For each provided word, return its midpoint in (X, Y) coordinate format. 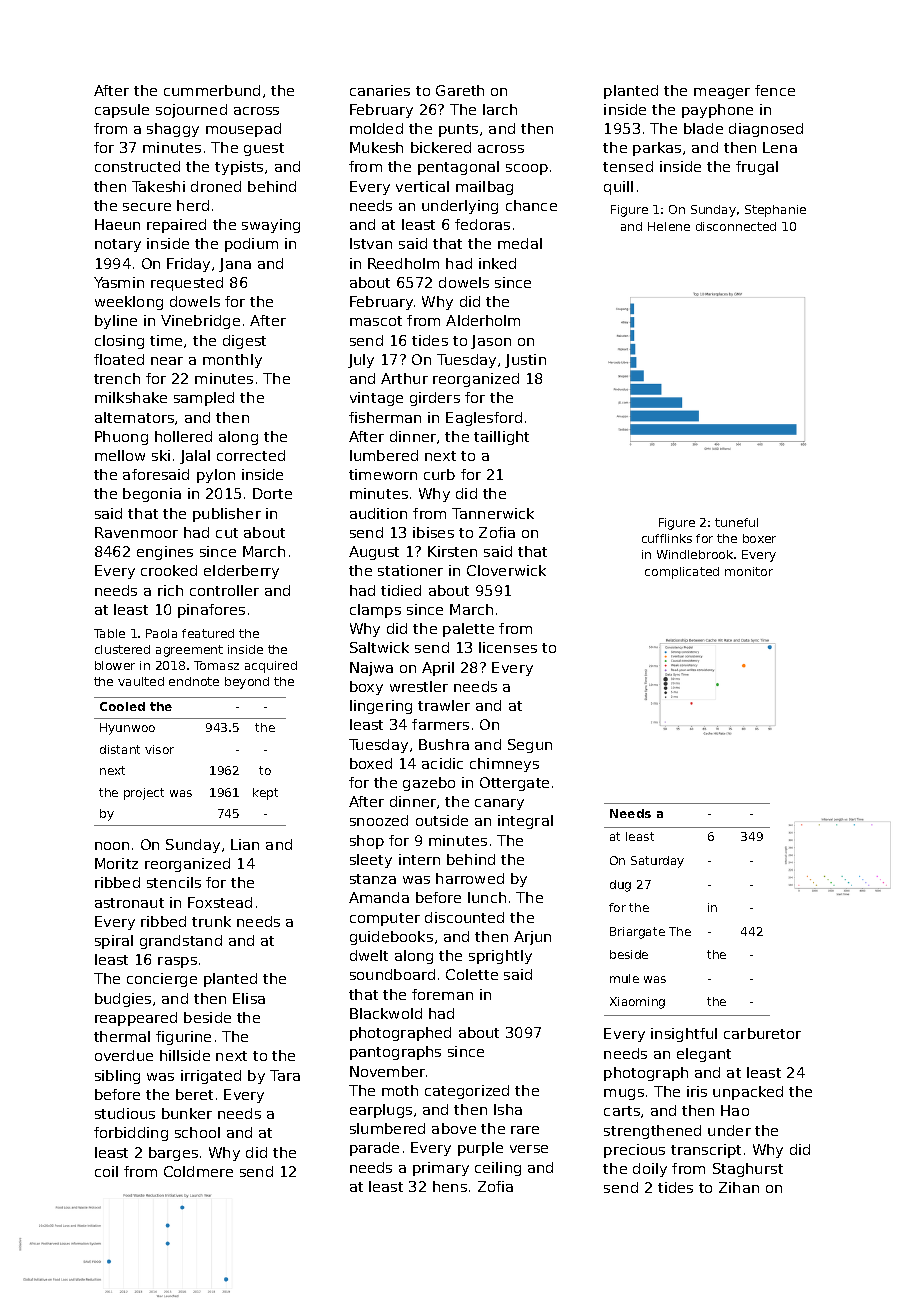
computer (385, 919)
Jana (235, 265)
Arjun (532, 938)
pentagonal (458, 168)
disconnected (736, 226)
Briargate (637, 933)
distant (120, 749)
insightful (684, 1035)
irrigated (211, 1077)
